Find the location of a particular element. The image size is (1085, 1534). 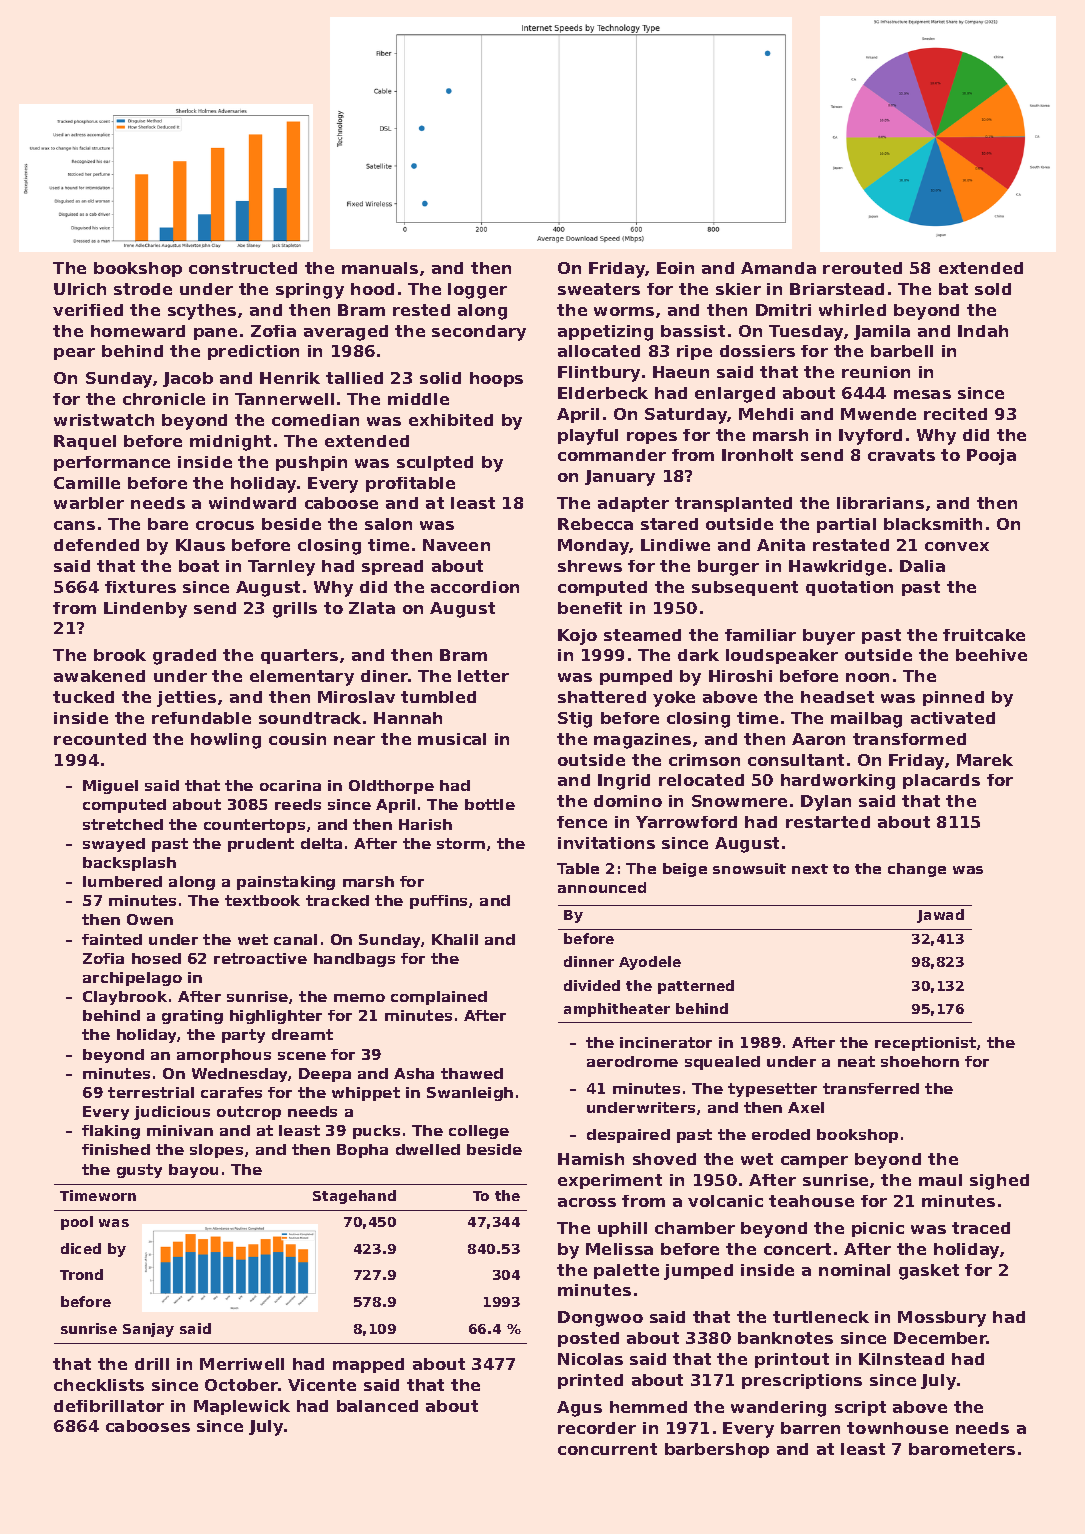

delta is located at coordinates (321, 843).
